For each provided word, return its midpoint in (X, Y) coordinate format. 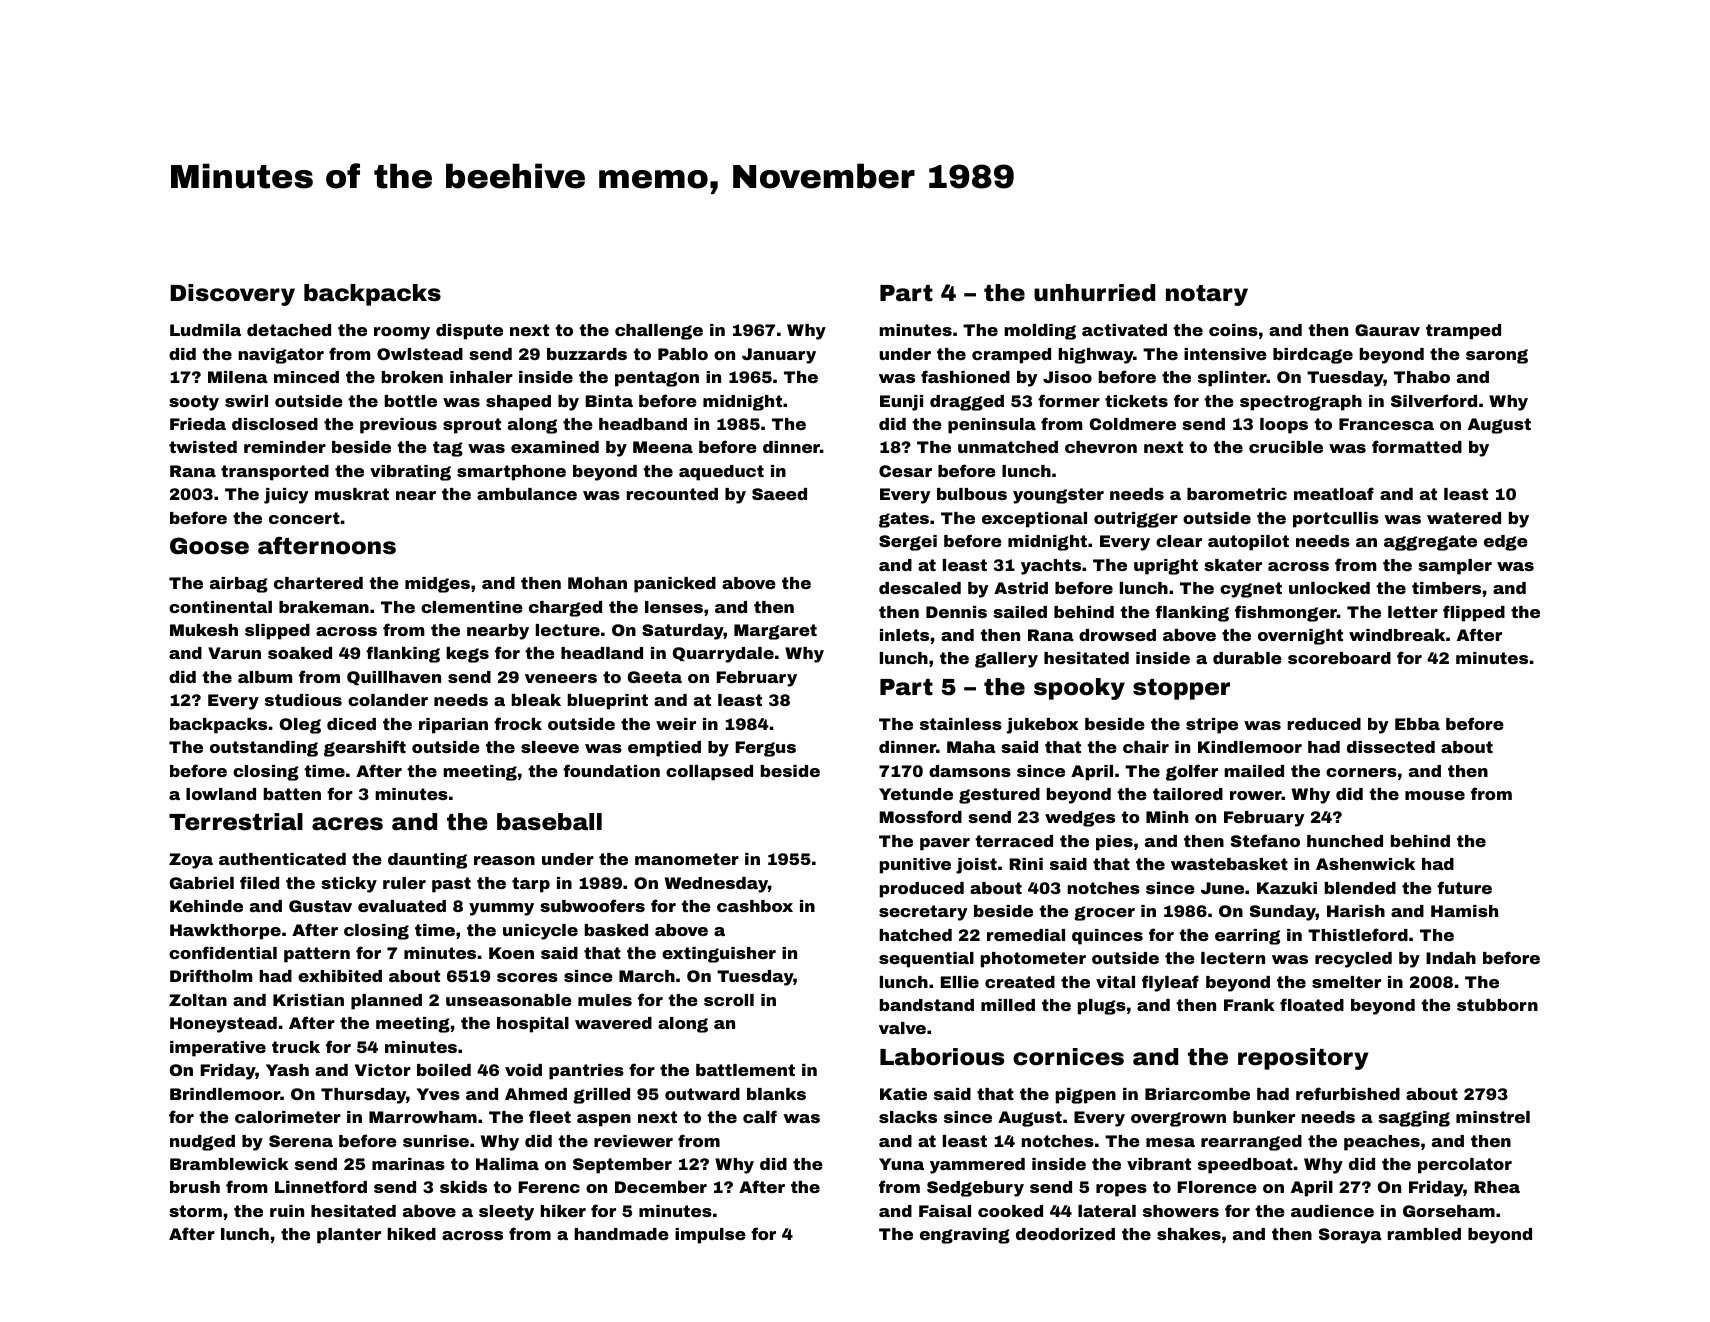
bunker (1264, 1117)
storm (195, 1211)
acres (347, 824)
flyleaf (1170, 983)
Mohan (597, 583)
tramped (1463, 332)
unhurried (1094, 293)
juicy (286, 496)
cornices (1068, 1057)
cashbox (755, 906)
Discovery (232, 295)
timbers (1446, 588)
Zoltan (198, 1000)
